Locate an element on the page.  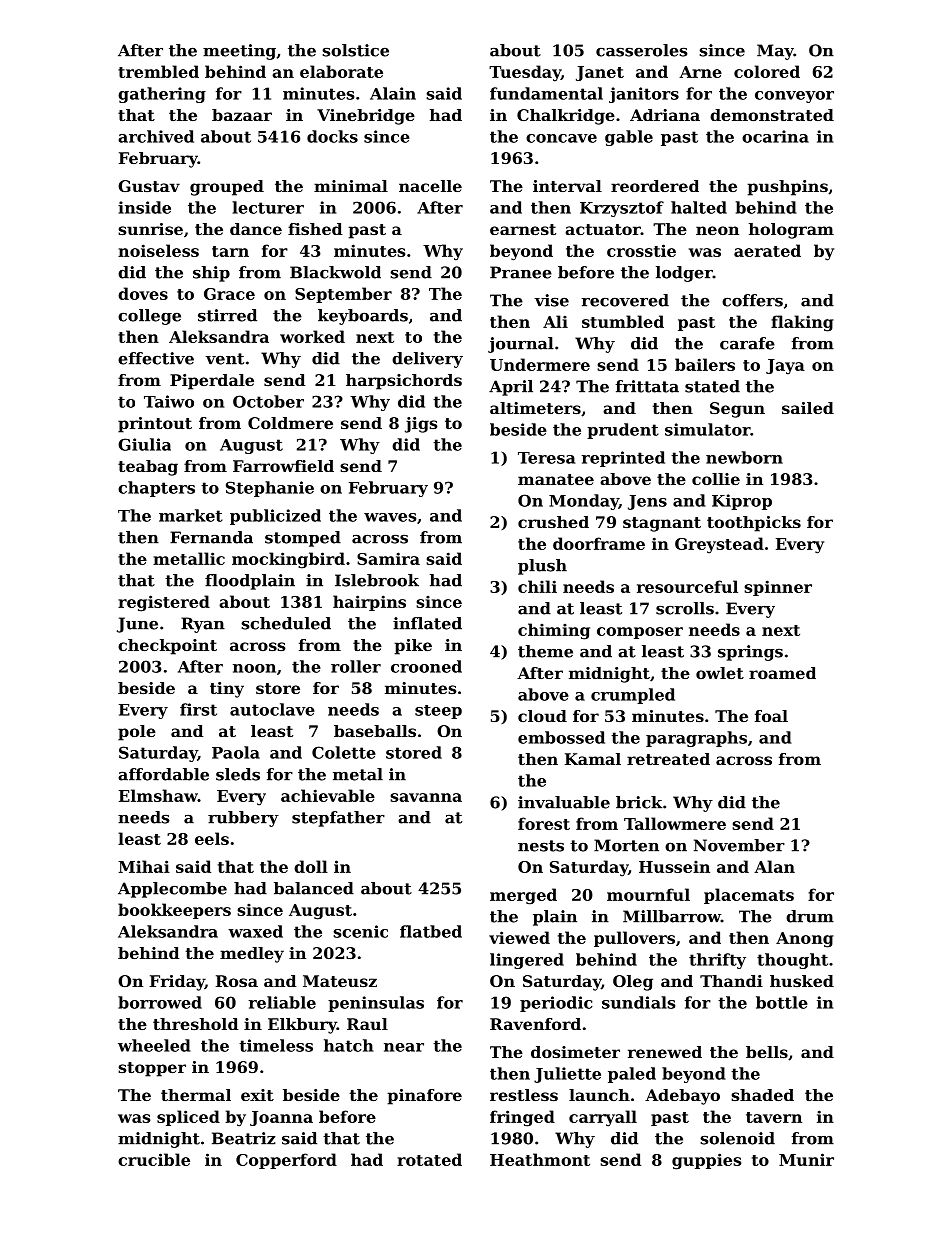
September is located at coordinates (343, 295).
